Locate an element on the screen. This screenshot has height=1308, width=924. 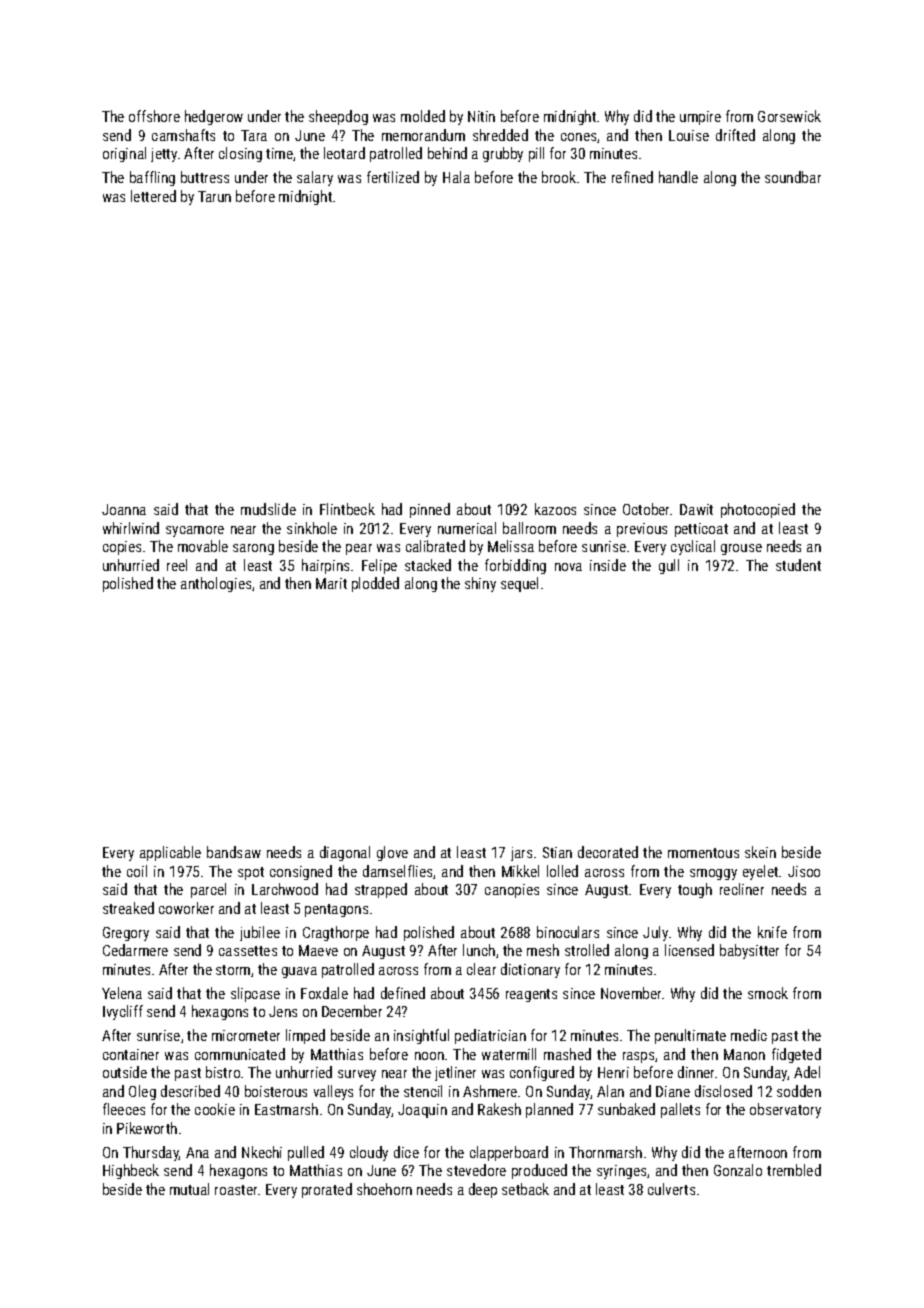
Hala is located at coordinates (456, 177).
